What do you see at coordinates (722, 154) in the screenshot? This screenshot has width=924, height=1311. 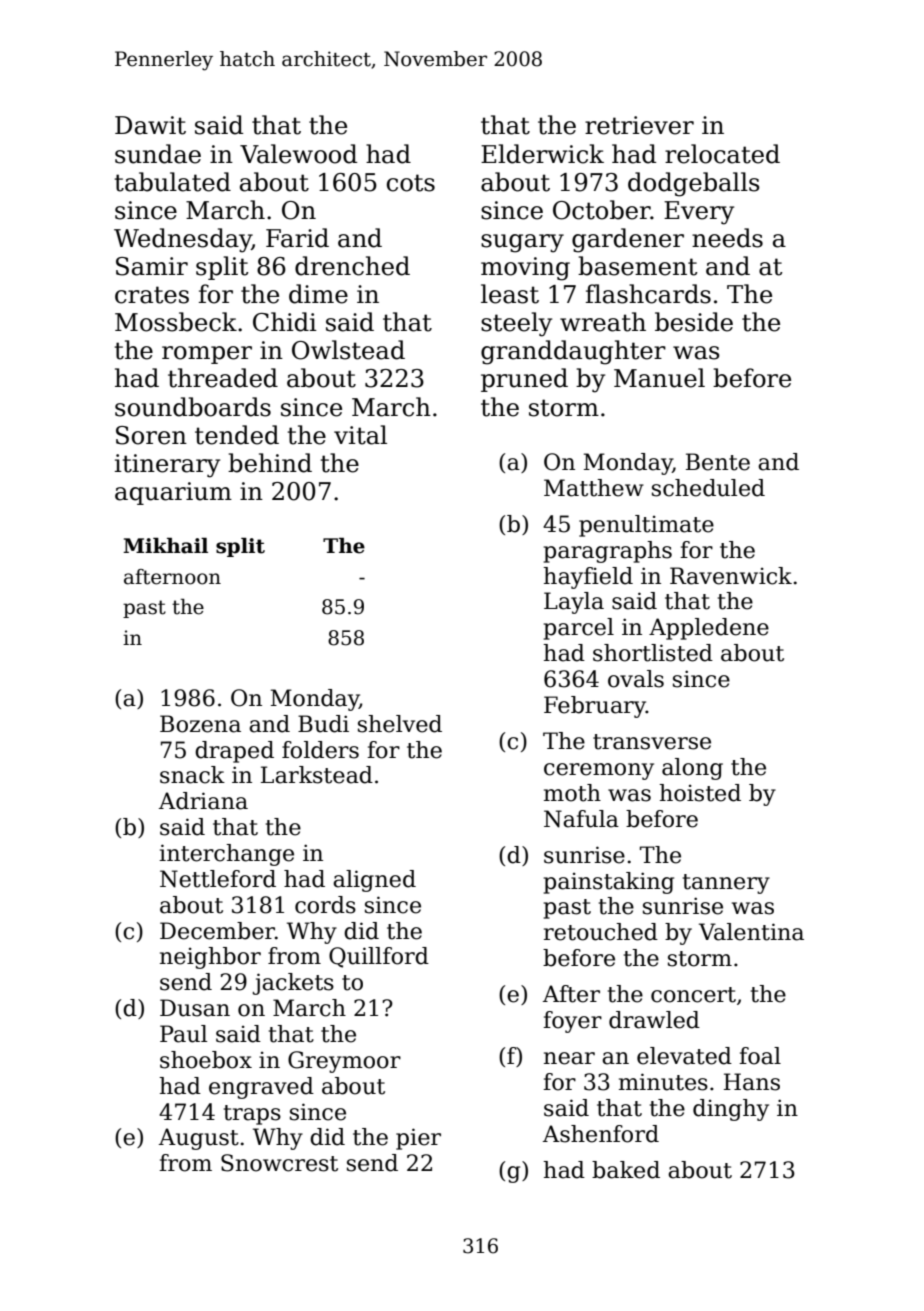 I see `relocated` at bounding box center [722, 154].
